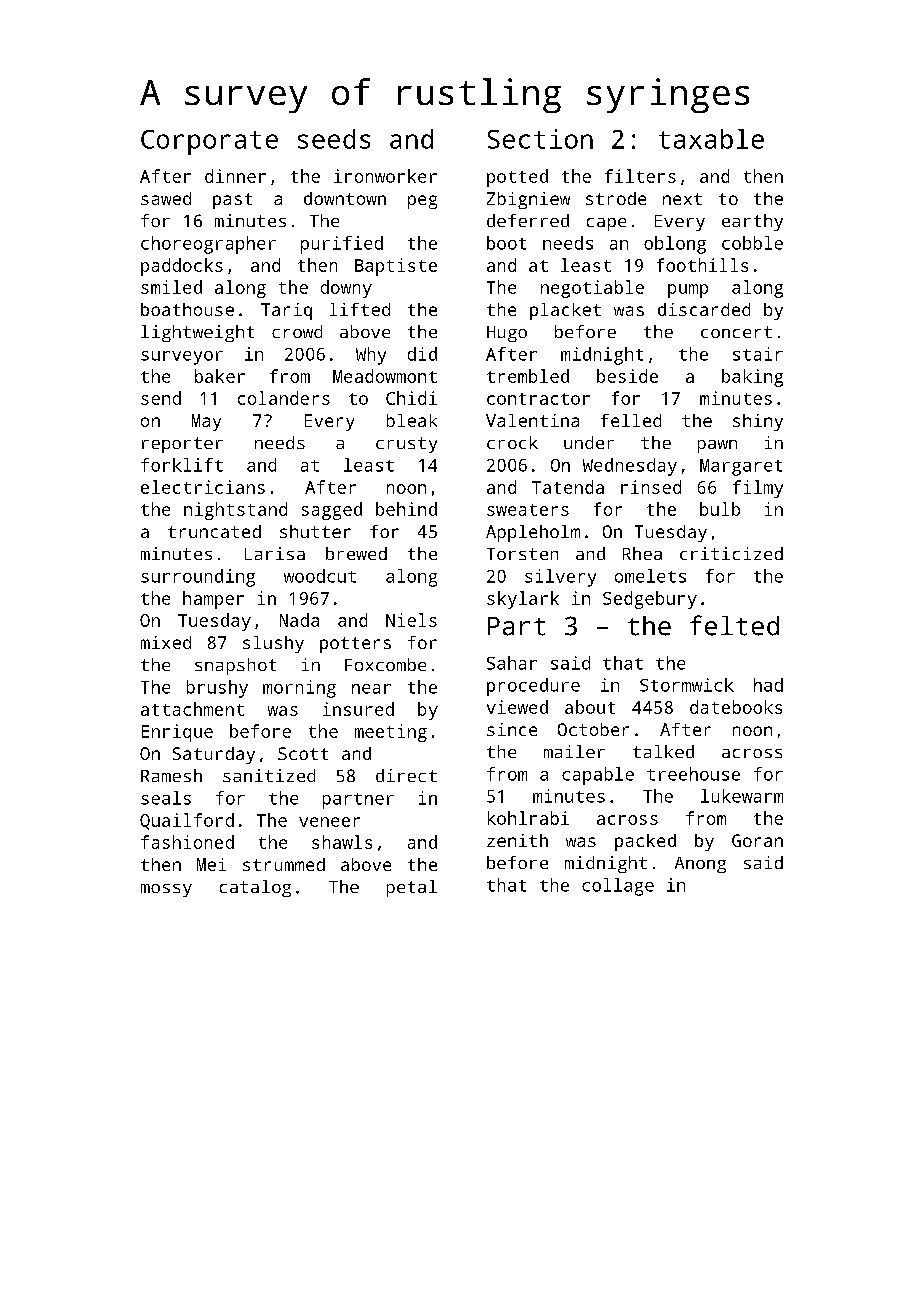 Image resolution: width=924 pixels, height=1311 pixels. I want to click on insured, so click(358, 709).
